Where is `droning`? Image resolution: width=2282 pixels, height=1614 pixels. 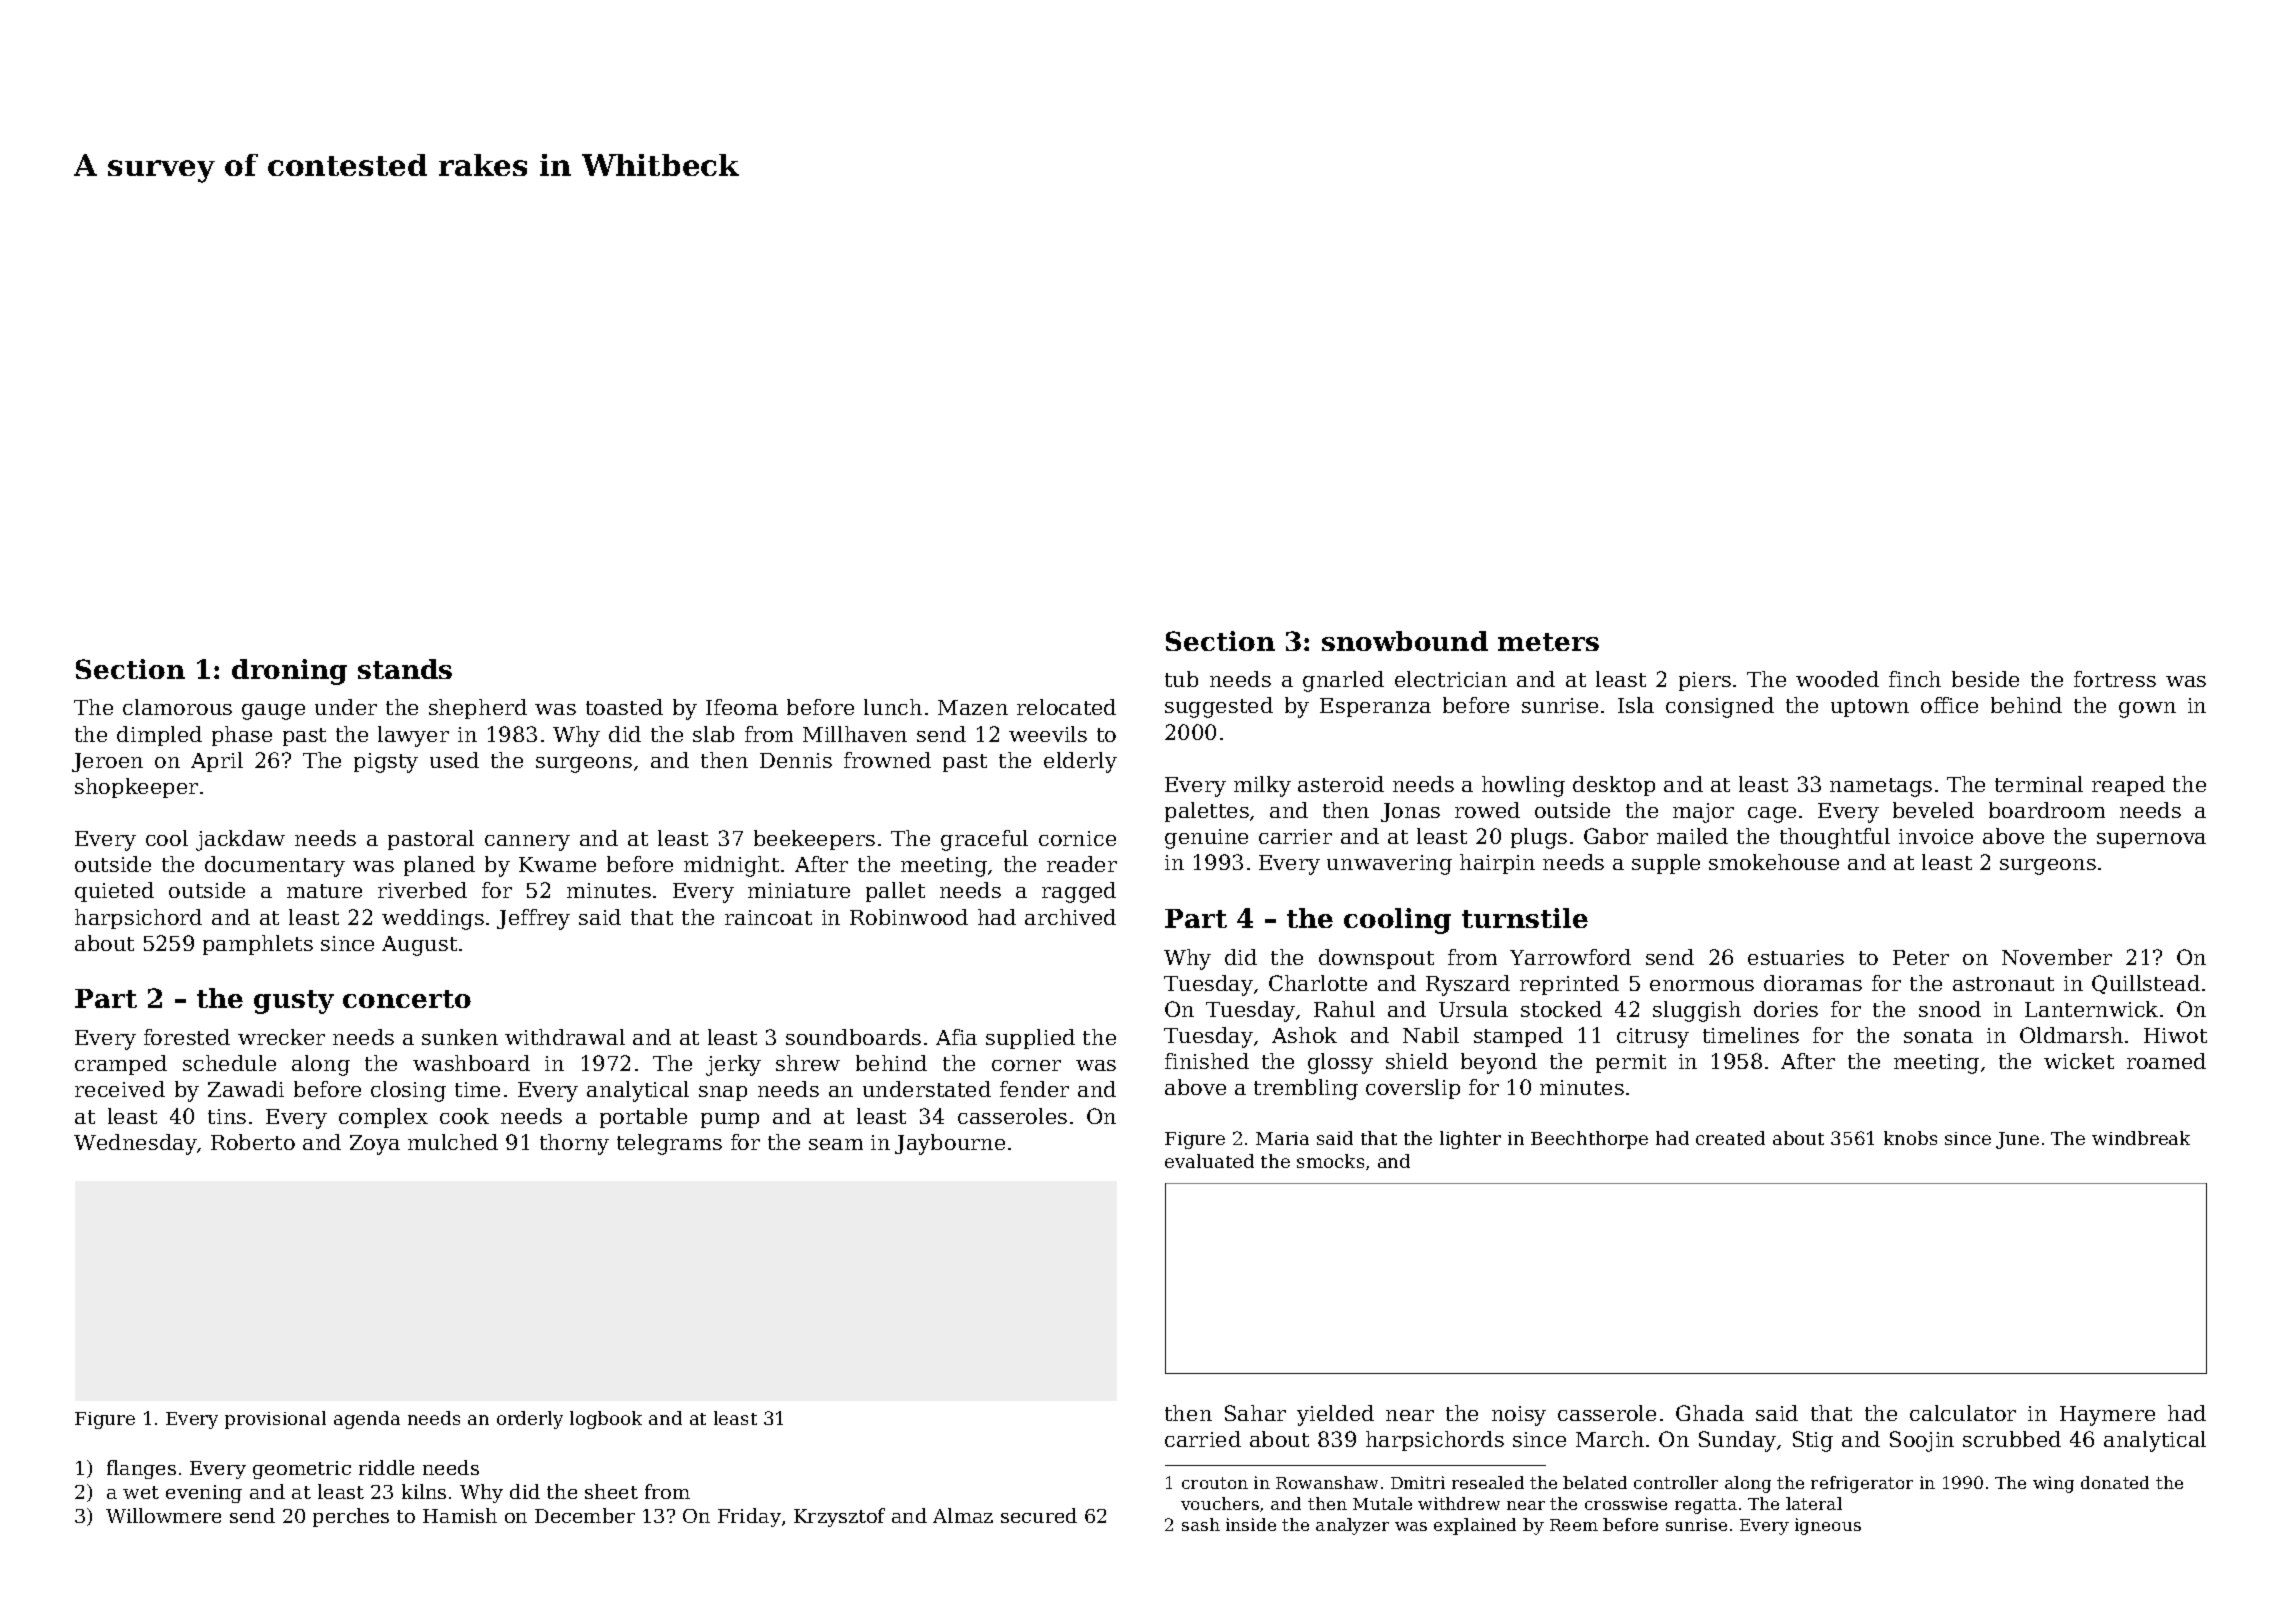 droning is located at coordinates (289, 672).
